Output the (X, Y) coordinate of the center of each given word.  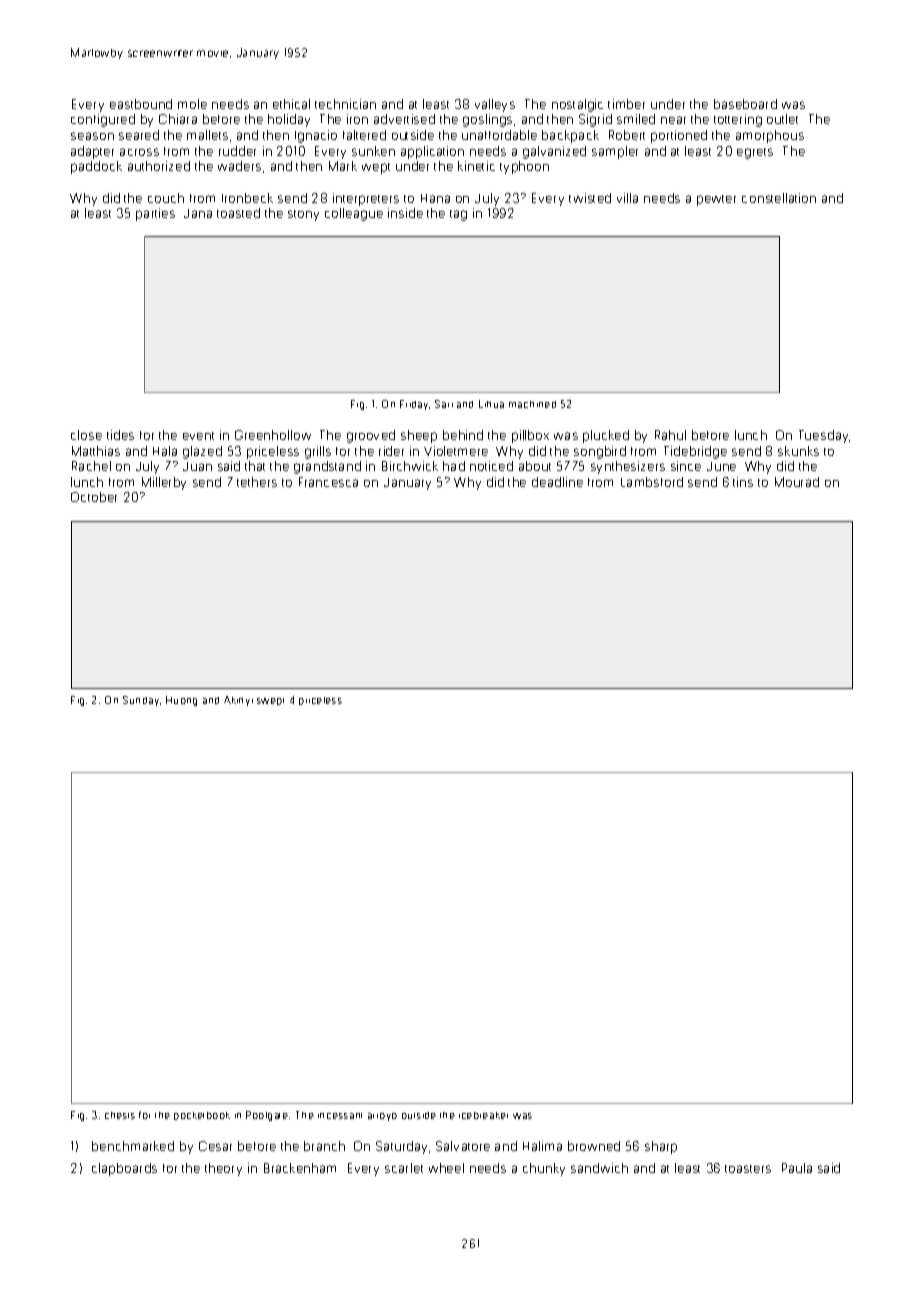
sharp (661, 1147)
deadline (557, 482)
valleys (495, 105)
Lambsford (652, 482)
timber (626, 104)
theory (223, 1169)
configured (103, 120)
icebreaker (483, 1115)
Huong (181, 701)
